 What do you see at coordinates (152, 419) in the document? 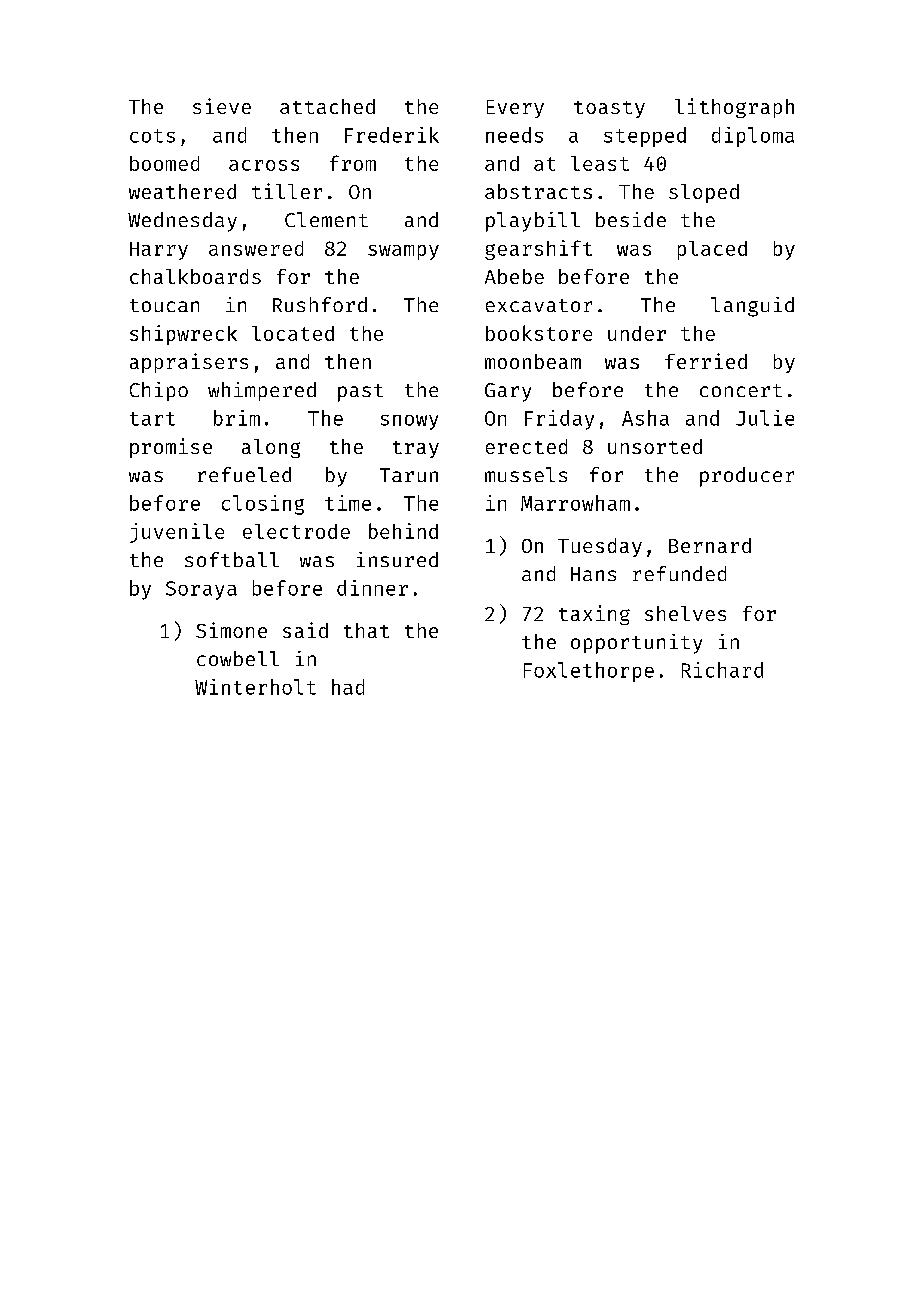
I see `tart` at bounding box center [152, 419].
